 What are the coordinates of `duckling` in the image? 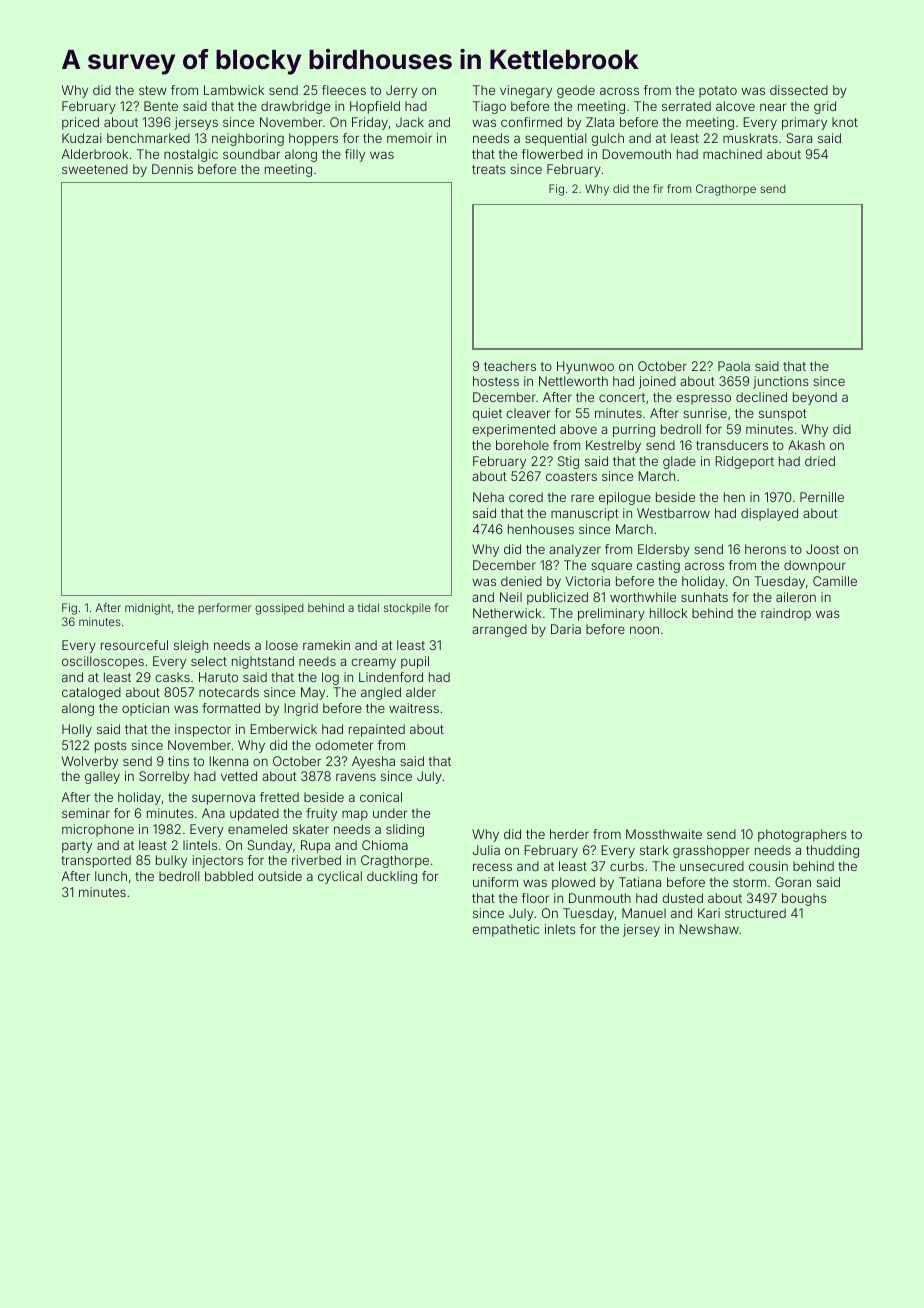 It's located at (392, 877).
